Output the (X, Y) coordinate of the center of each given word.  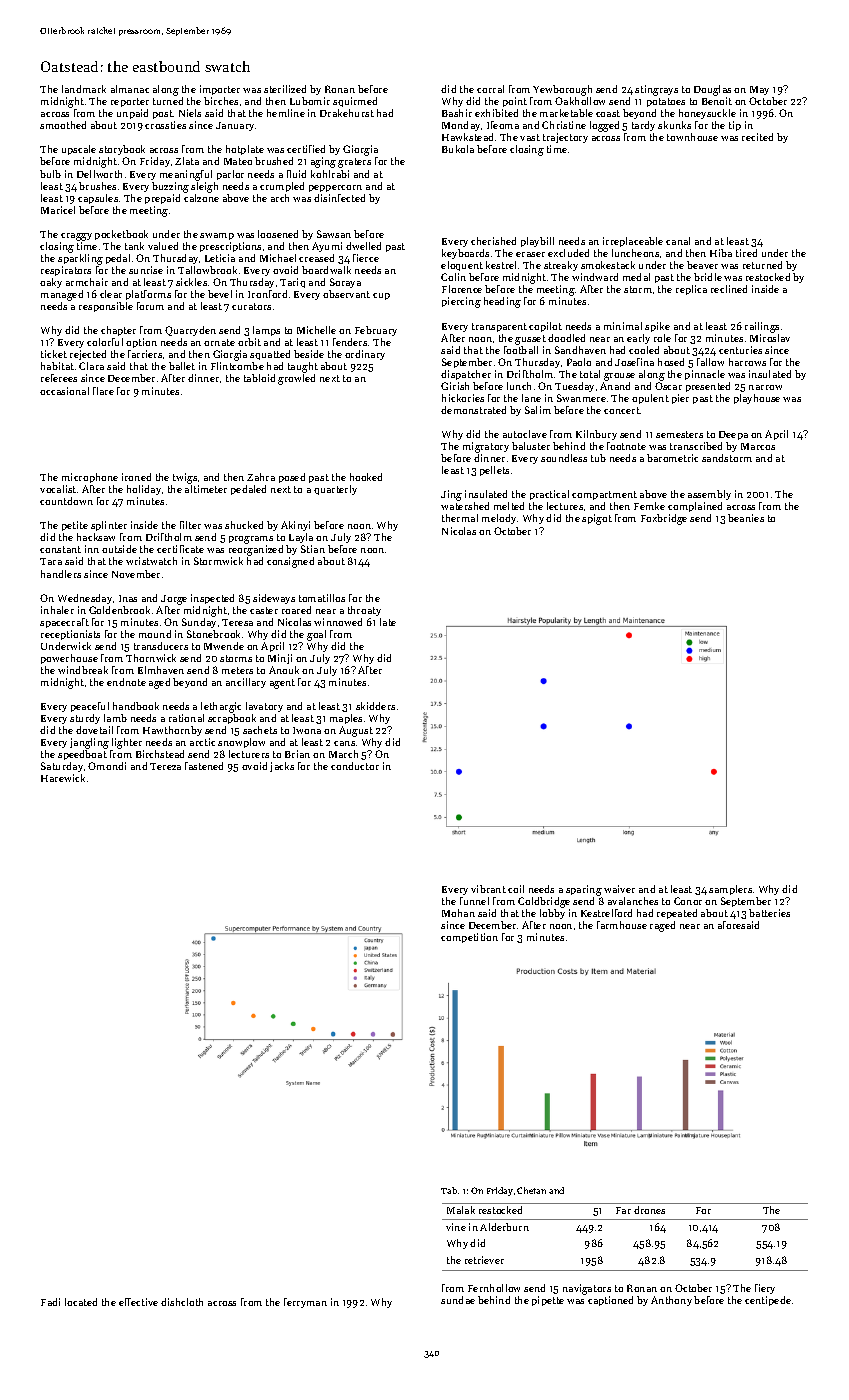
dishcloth (182, 1302)
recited (757, 137)
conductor (355, 766)
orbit (249, 342)
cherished (493, 241)
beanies (746, 518)
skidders (375, 706)
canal (678, 241)
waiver (619, 889)
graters (354, 163)
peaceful (90, 707)
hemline (286, 113)
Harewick (63, 778)
